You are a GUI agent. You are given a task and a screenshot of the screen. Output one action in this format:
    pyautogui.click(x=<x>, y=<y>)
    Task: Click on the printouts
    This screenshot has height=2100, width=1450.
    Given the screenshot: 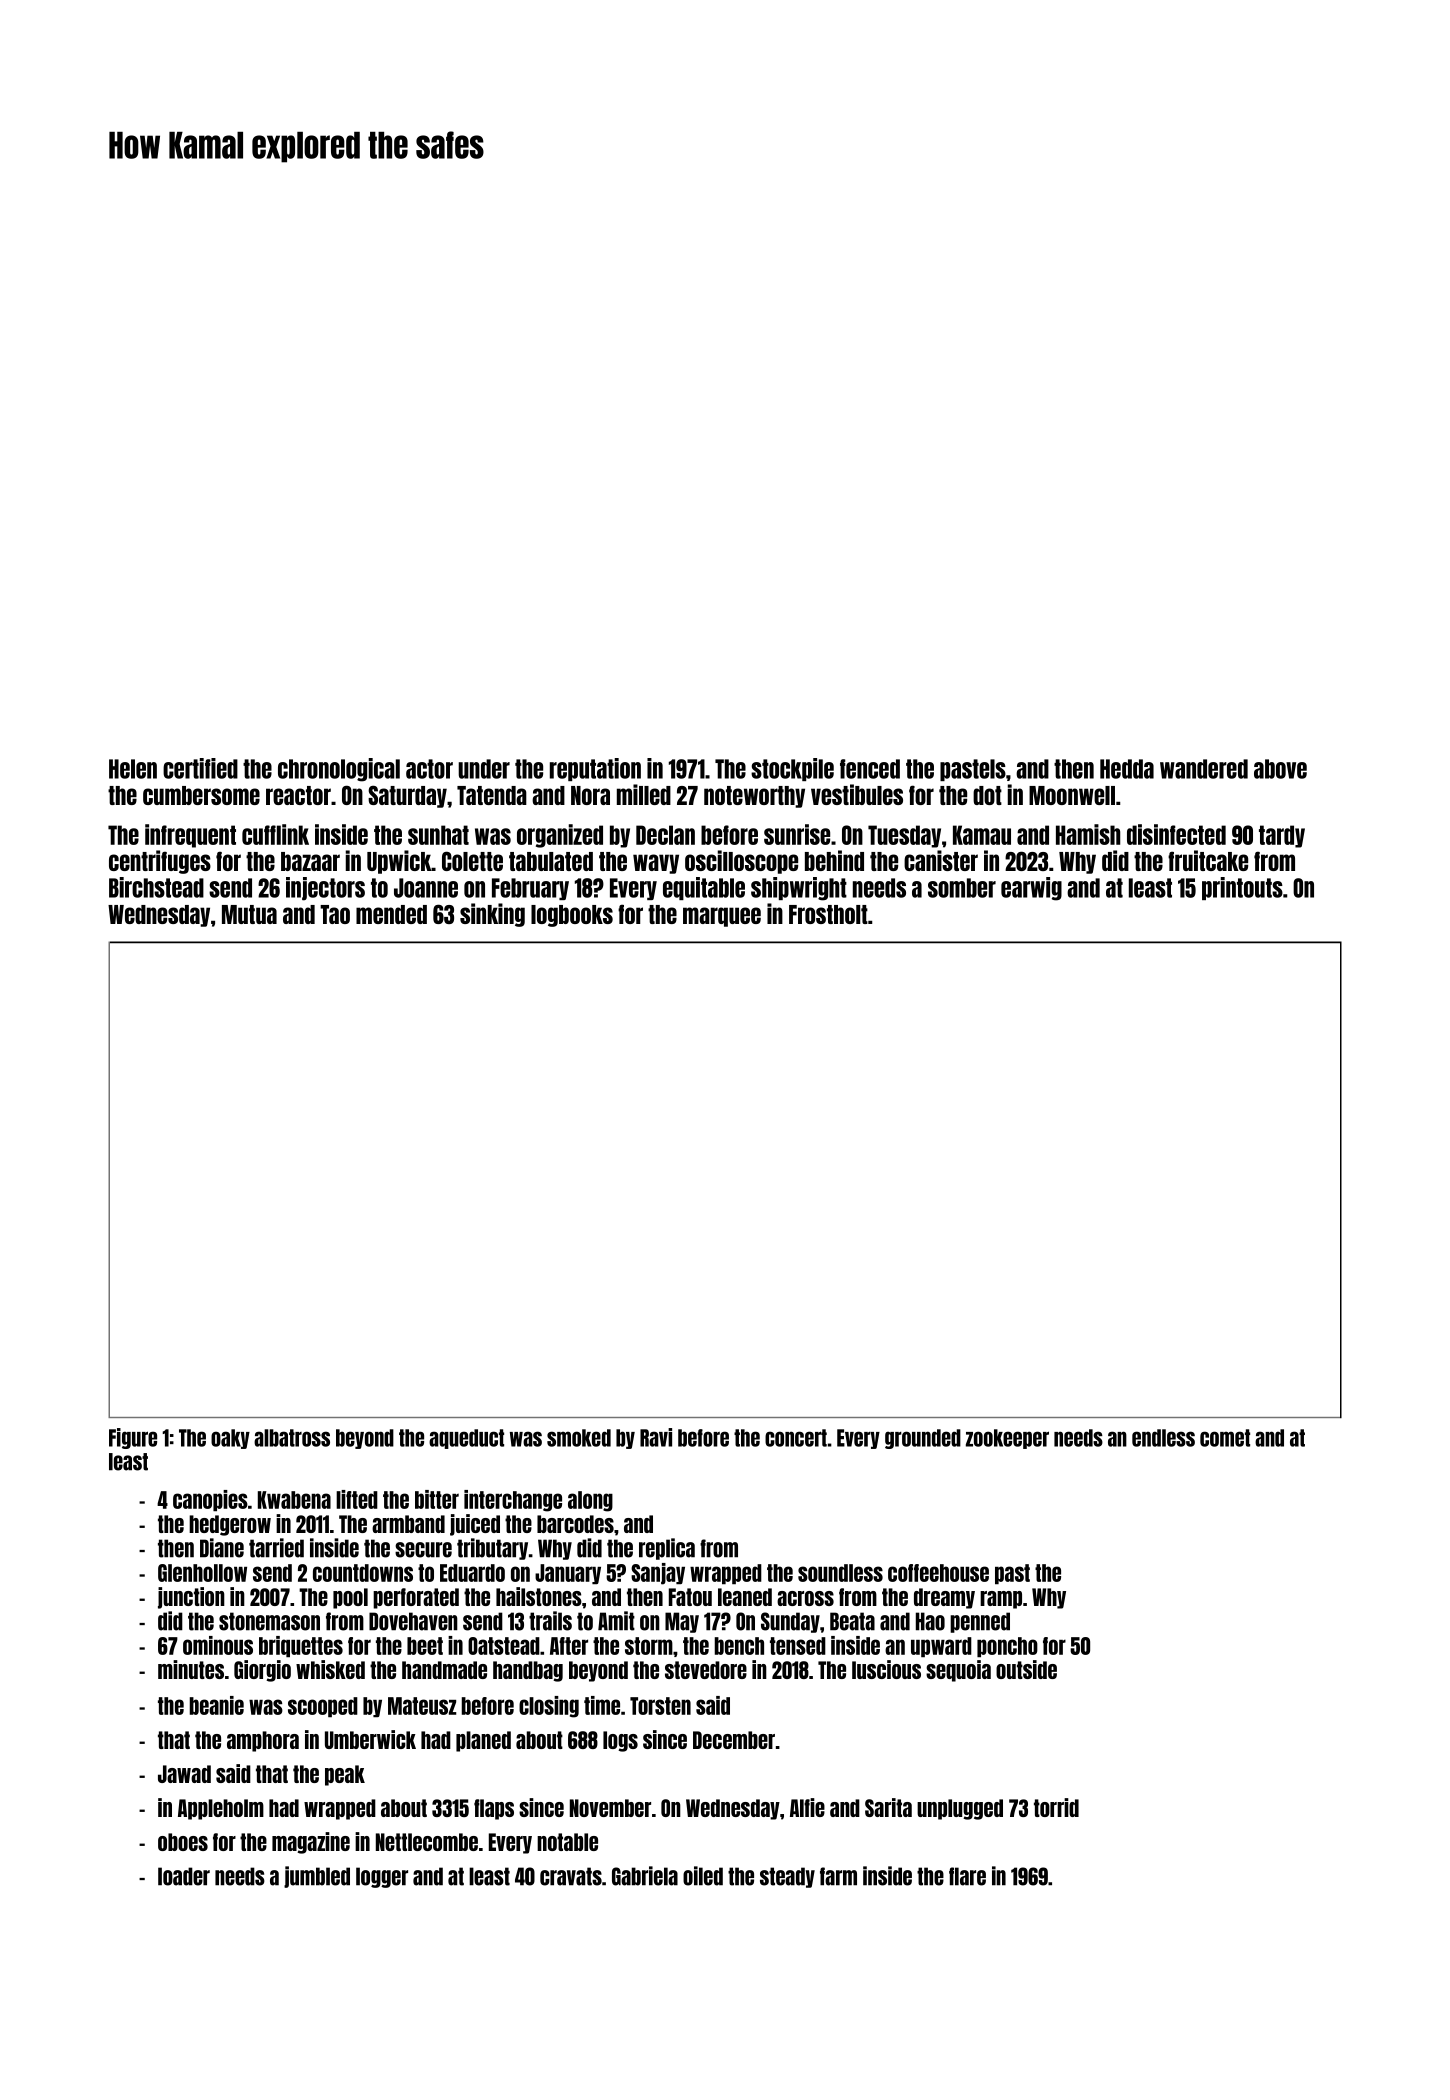 What is the action you would take?
    pyautogui.click(x=1242, y=888)
